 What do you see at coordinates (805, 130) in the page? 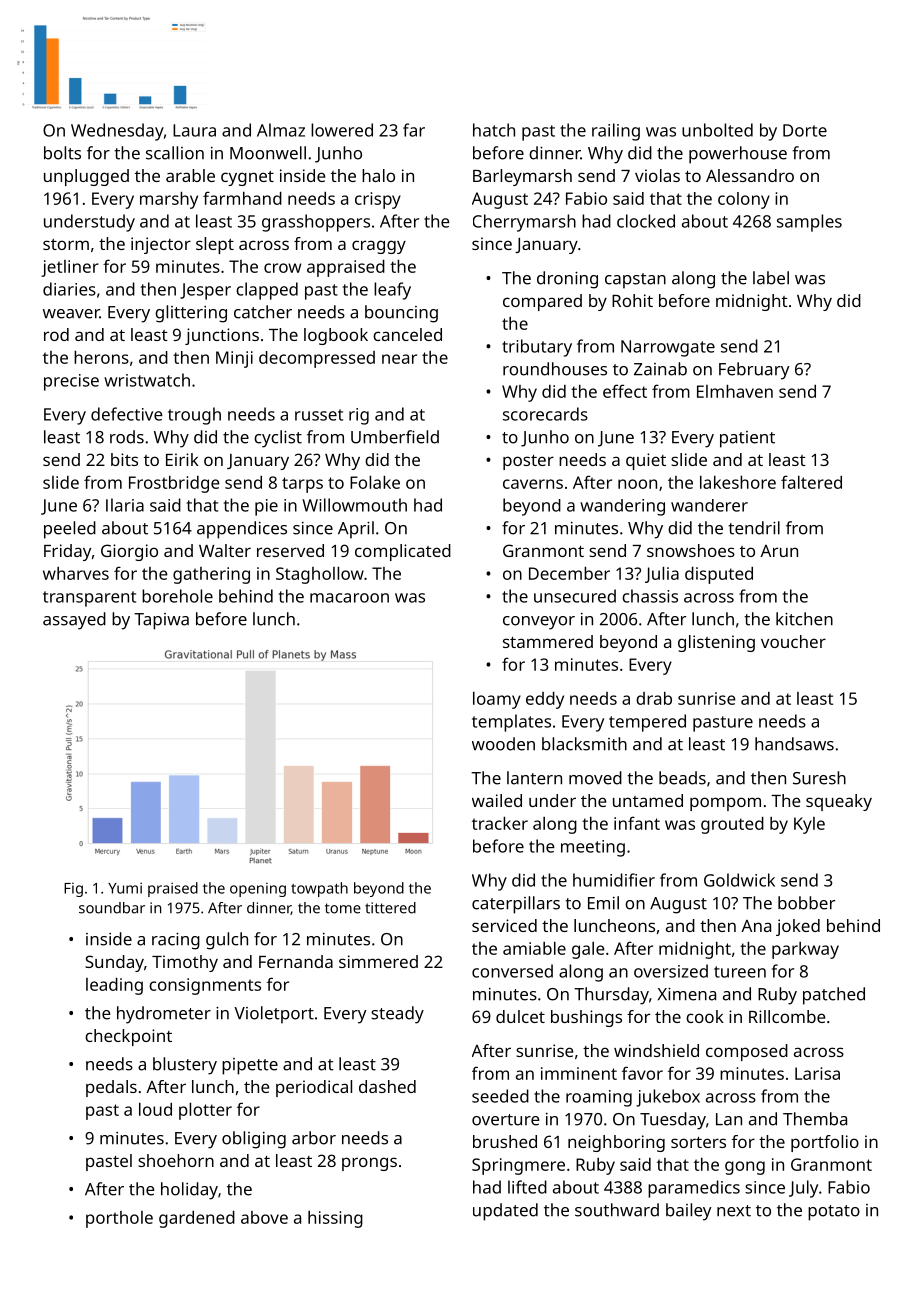
I see `Dorte` at bounding box center [805, 130].
